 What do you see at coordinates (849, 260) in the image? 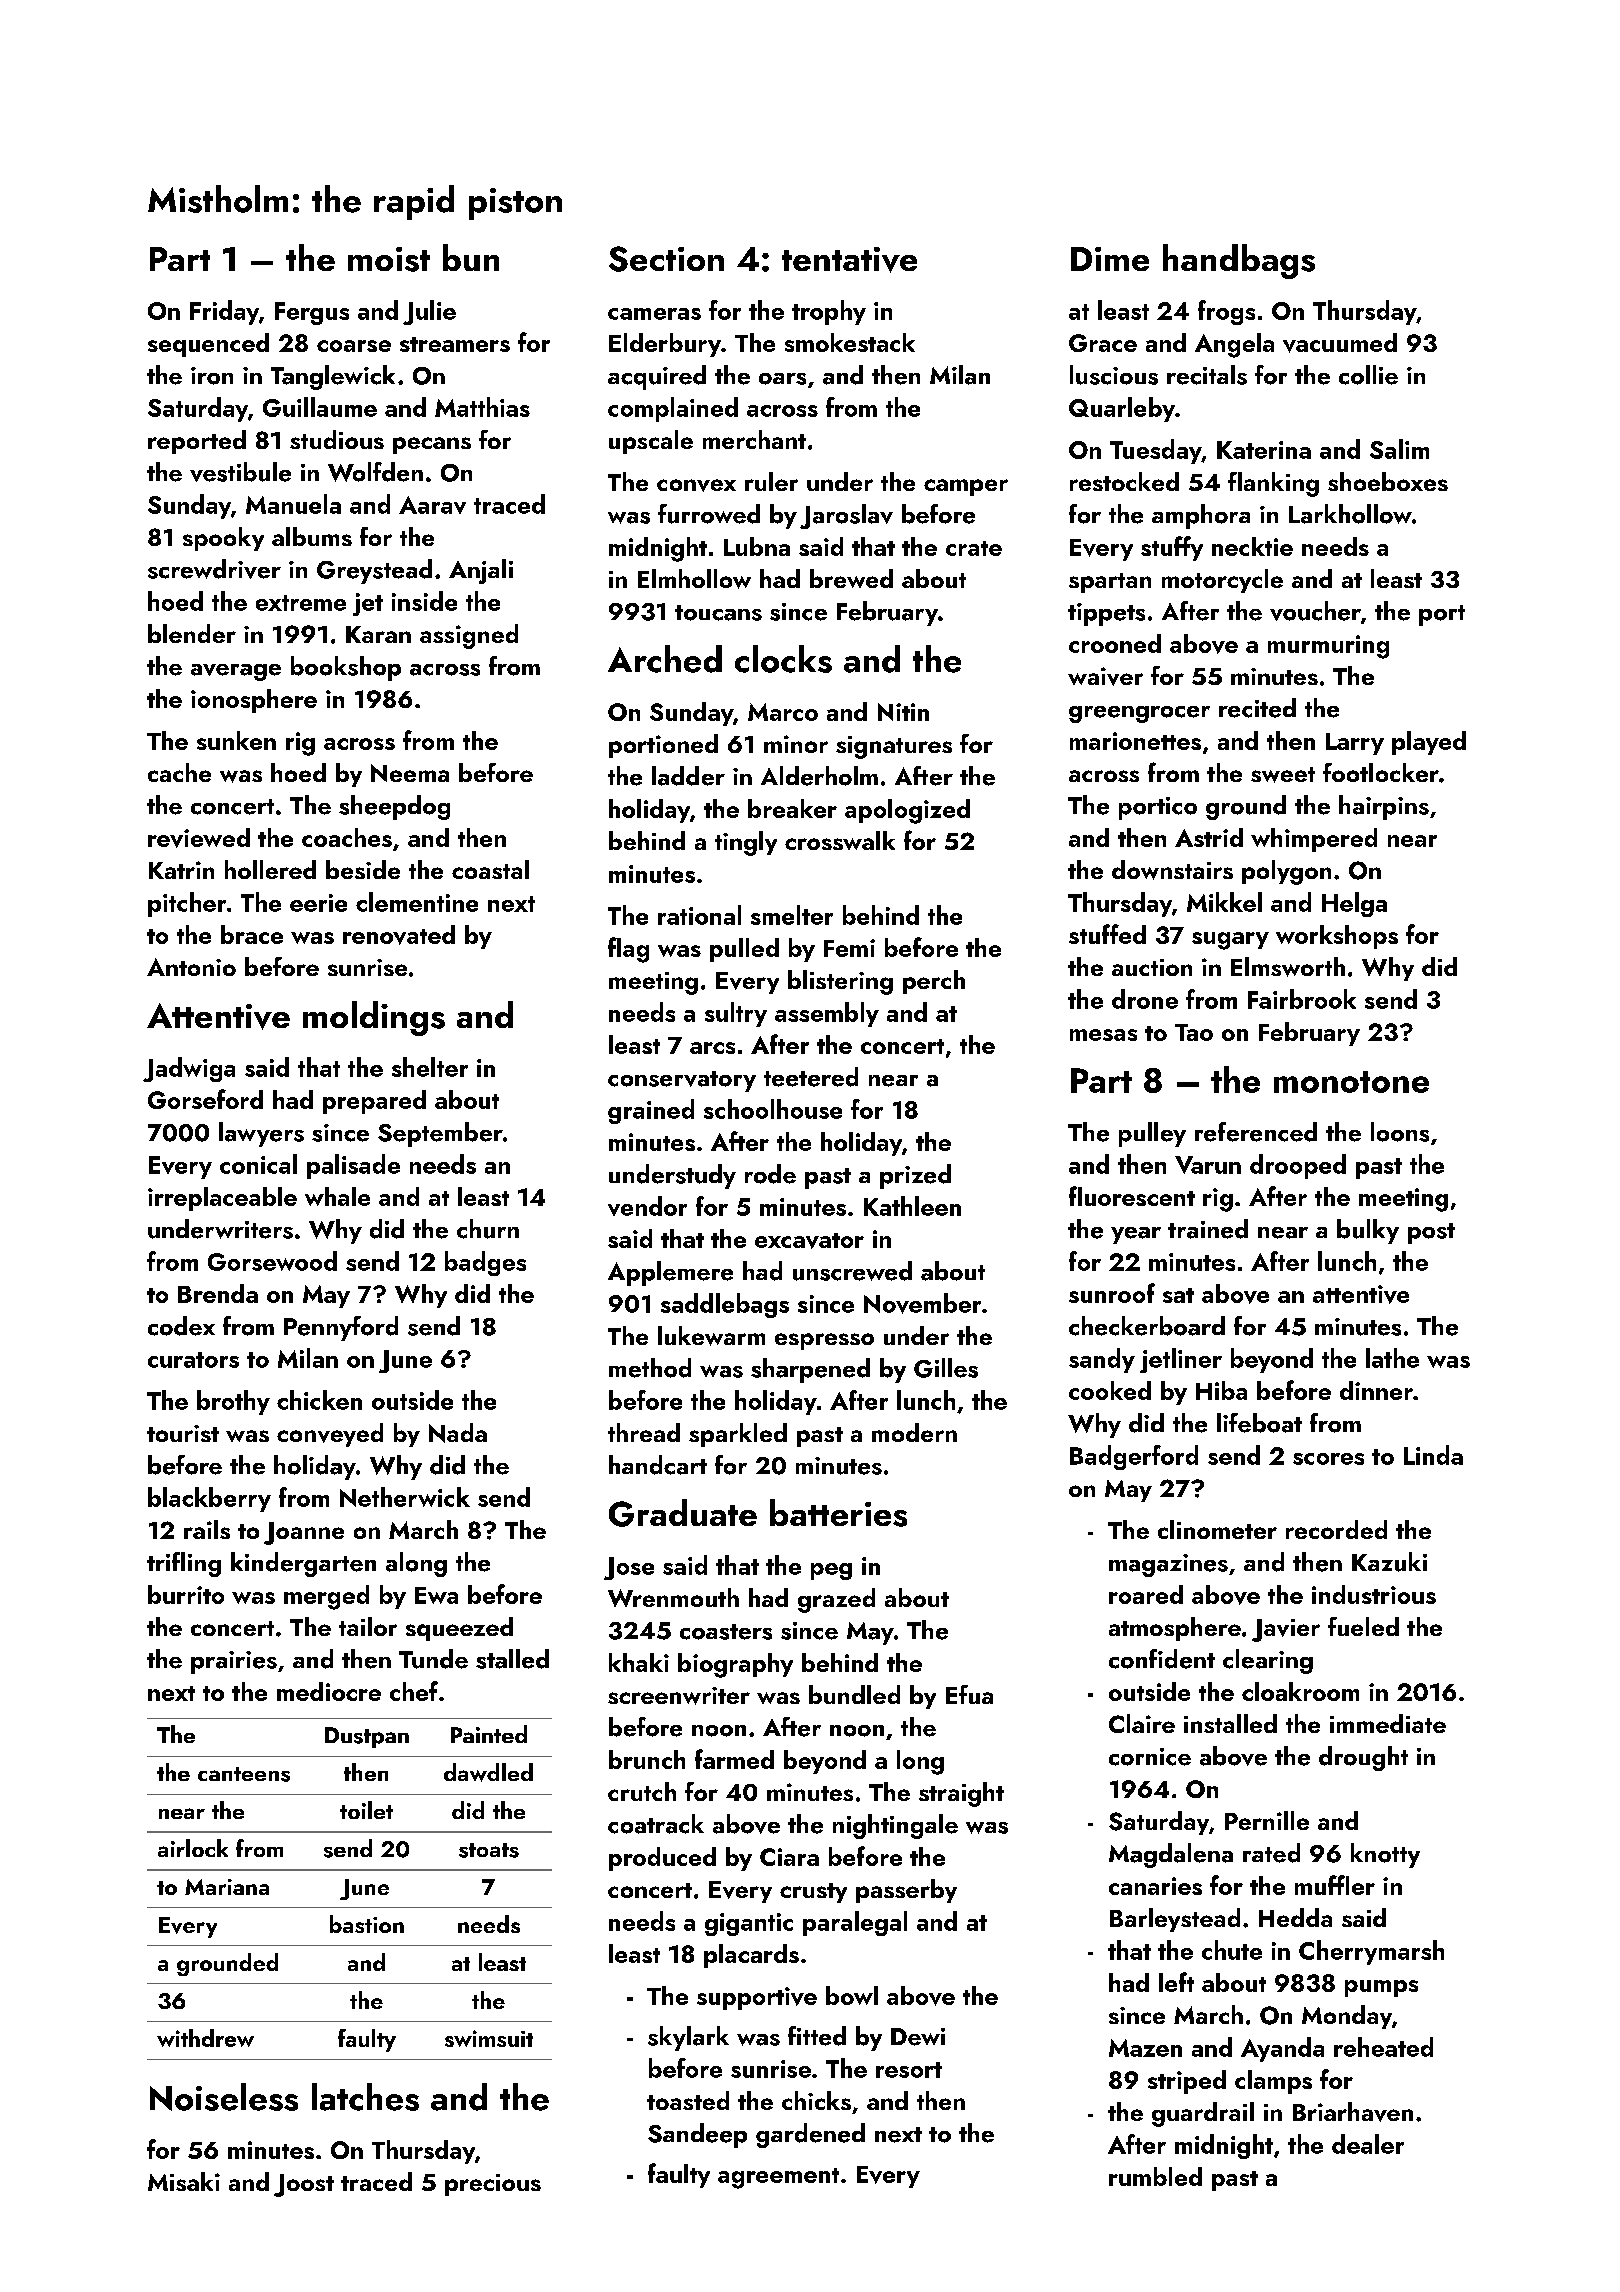
I see `tentative` at bounding box center [849, 260].
